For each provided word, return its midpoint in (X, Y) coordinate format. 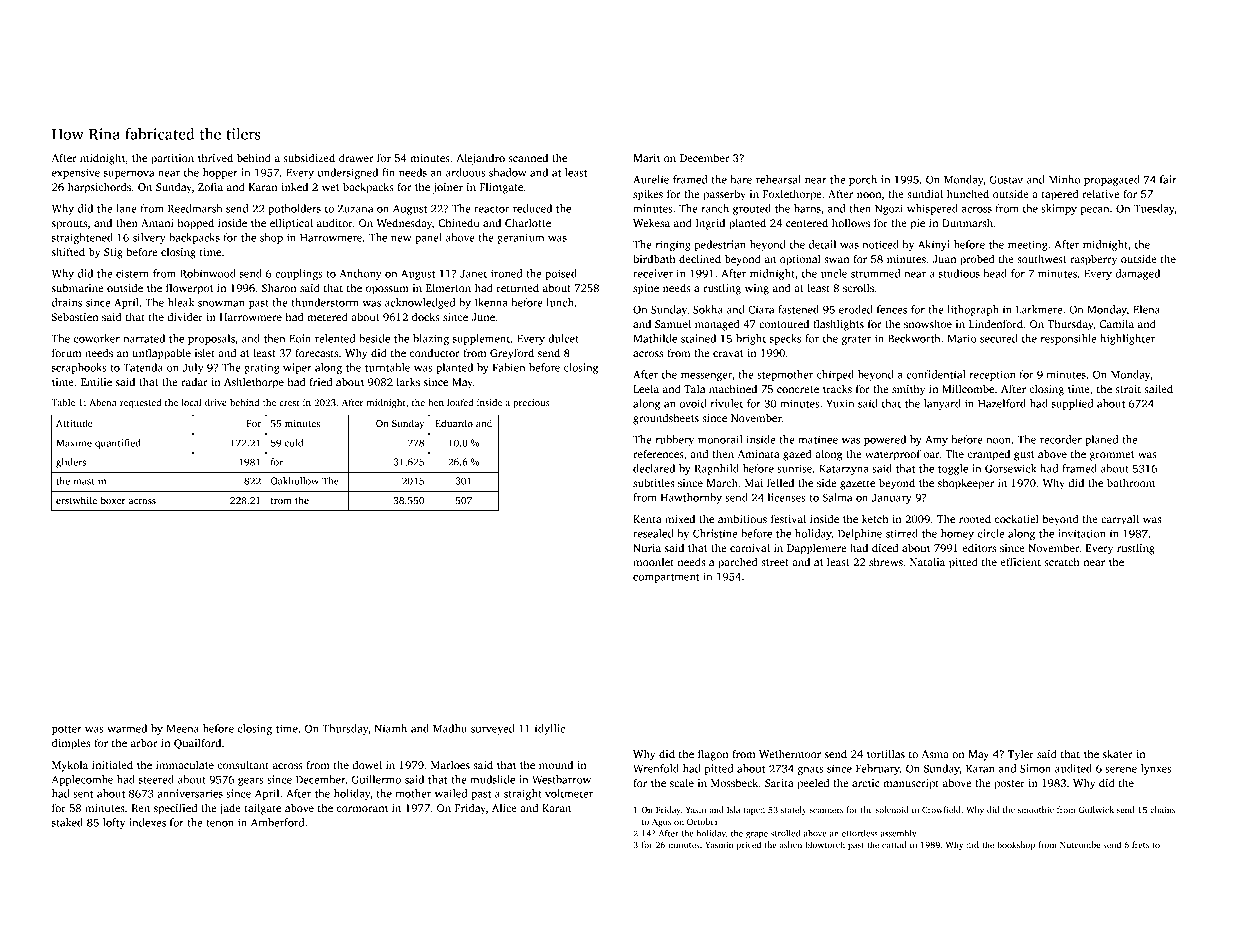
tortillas (886, 753)
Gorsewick (1011, 468)
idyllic (550, 729)
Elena (1146, 309)
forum (67, 352)
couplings (299, 274)
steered (156, 779)
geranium (520, 238)
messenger (706, 377)
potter (67, 730)
